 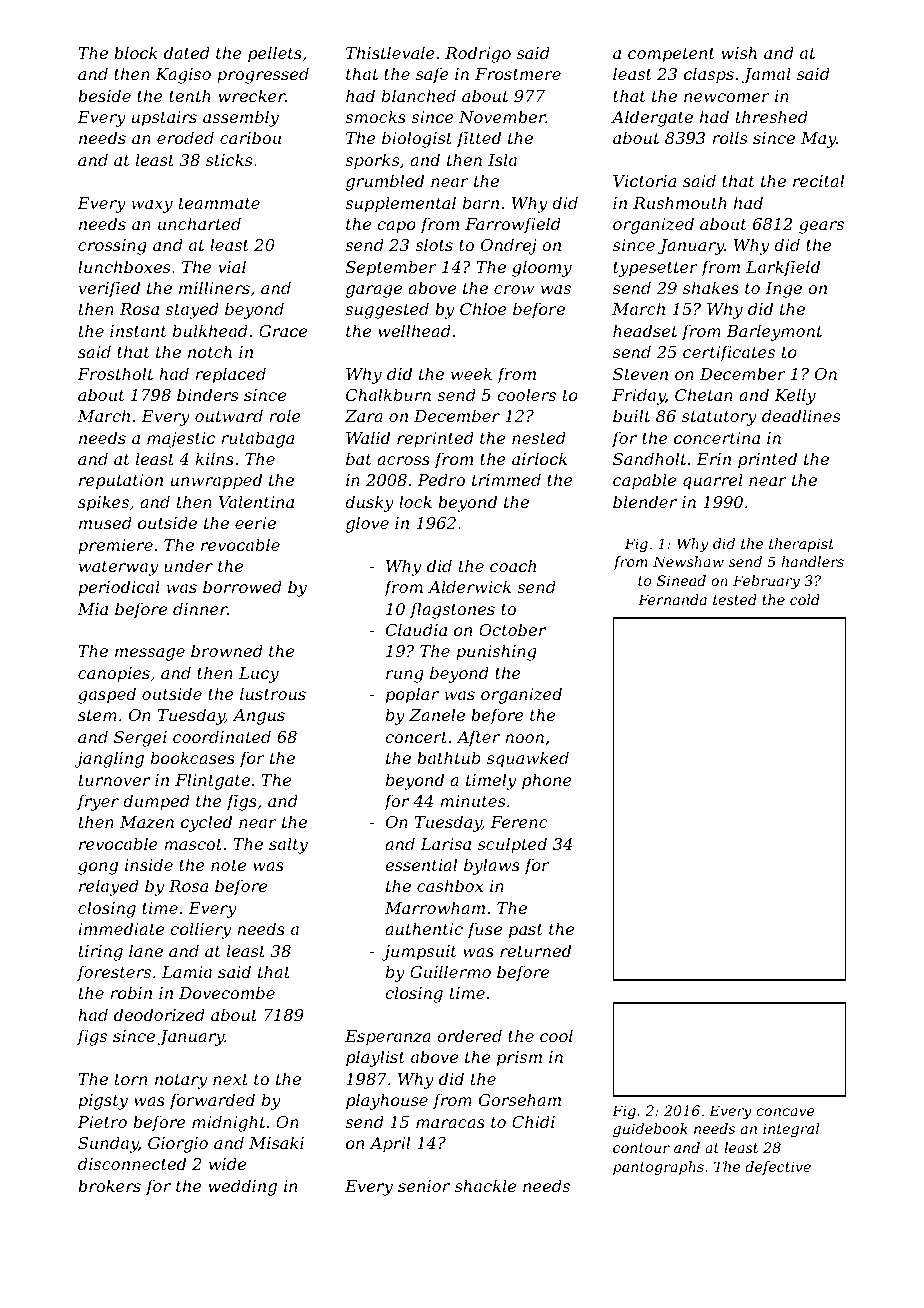 I want to click on rolls, so click(x=729, y=137).
